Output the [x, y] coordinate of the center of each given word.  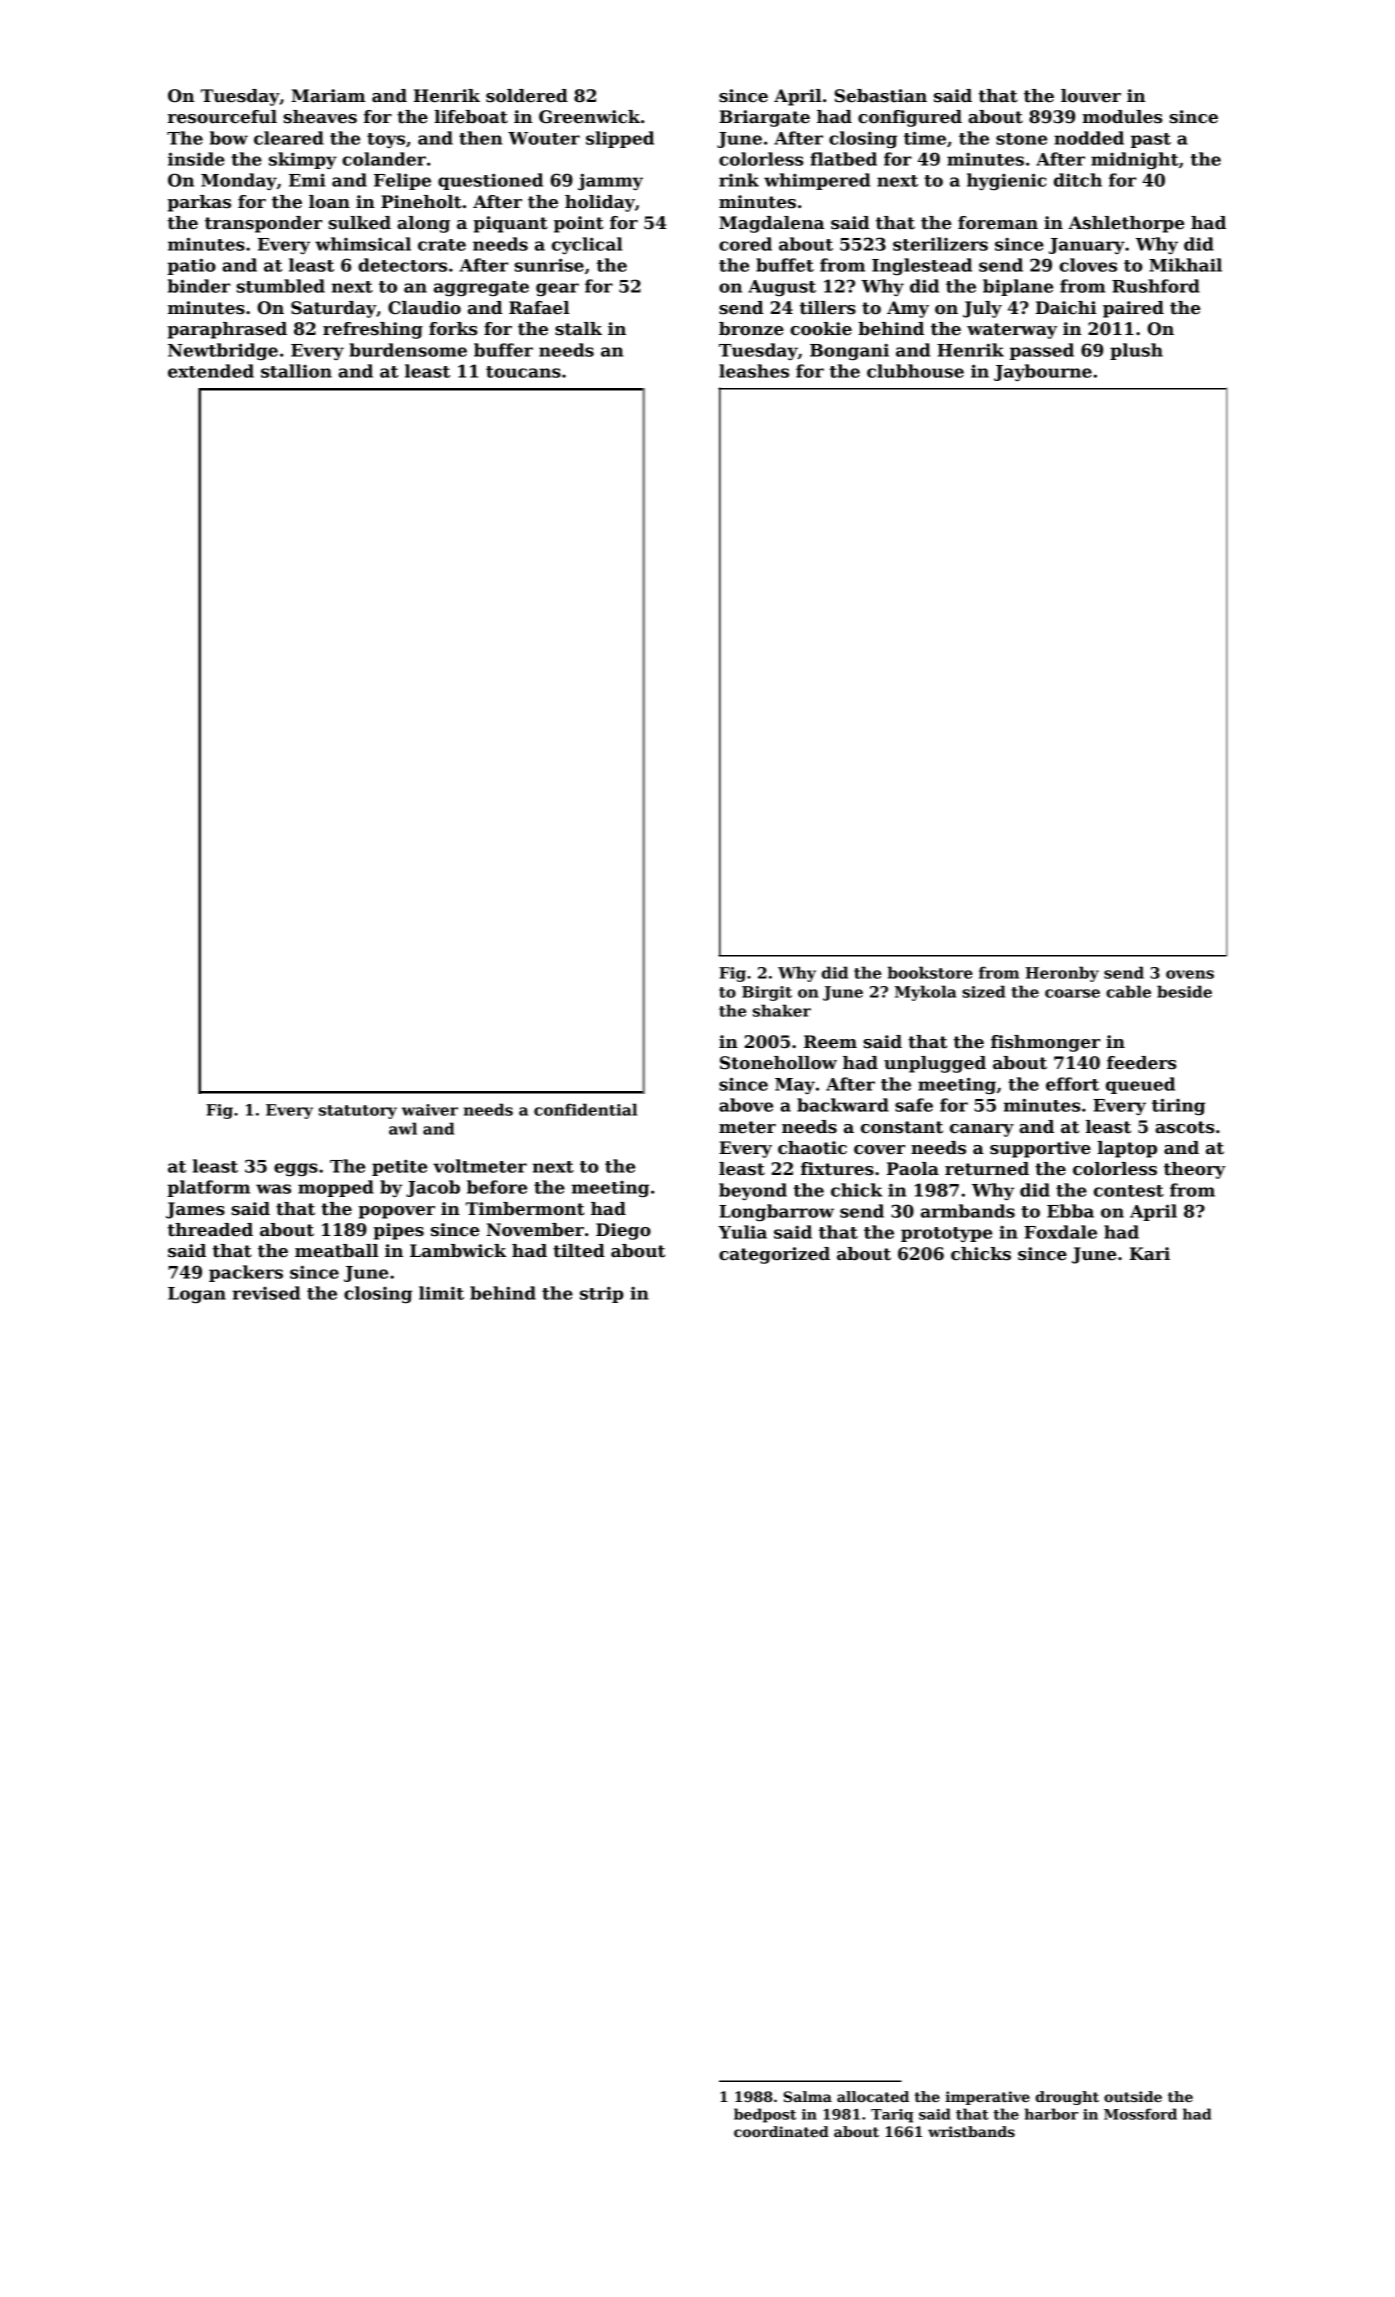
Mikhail [1185, 265]
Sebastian [881, 96]
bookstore [930, 972]
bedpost [765, 2115]
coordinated [781, 2131]
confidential [585, 1109]
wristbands [971, 2131]
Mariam [328, 96]
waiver [430, 1110]
